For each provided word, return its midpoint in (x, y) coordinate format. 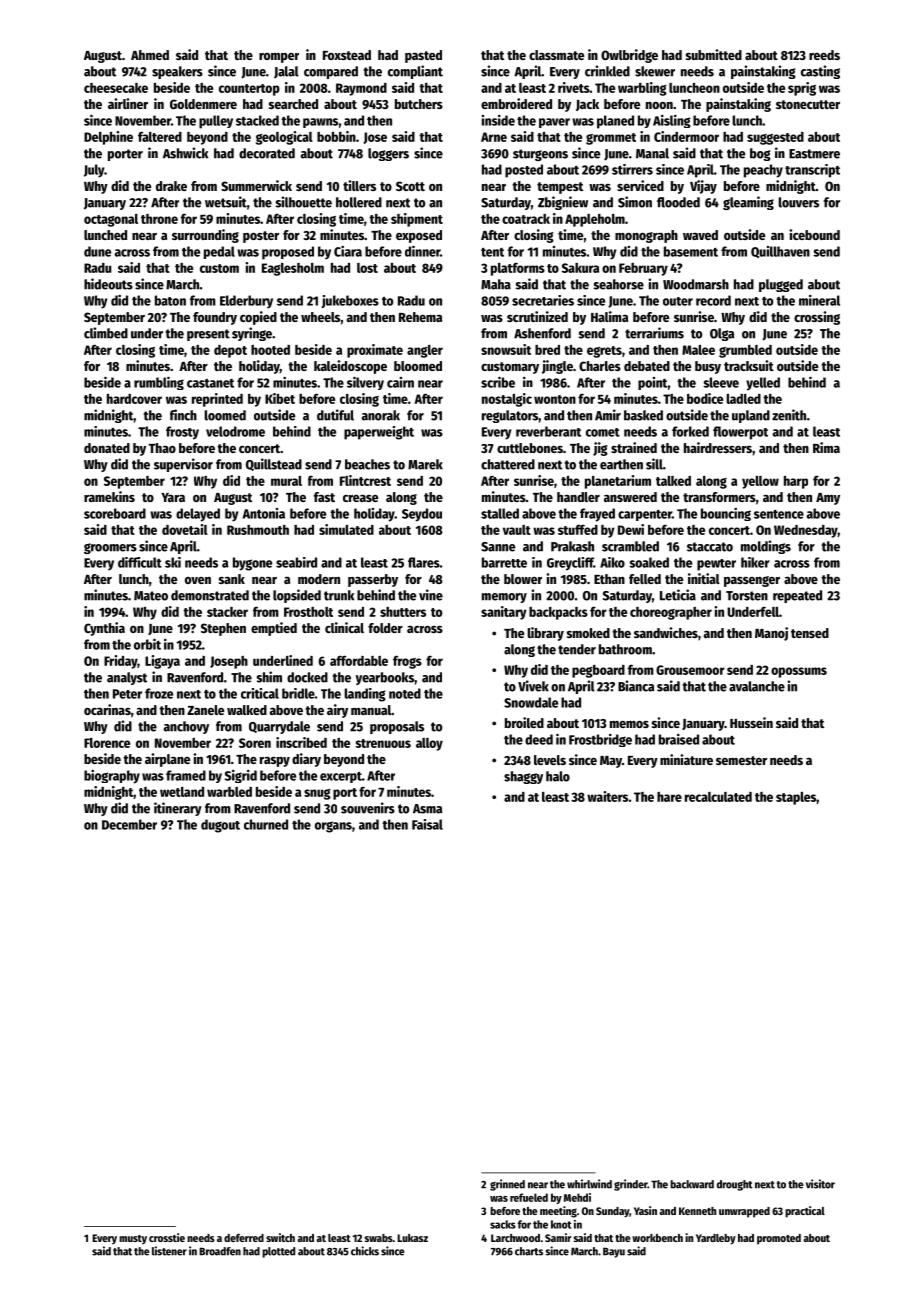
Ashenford (542, 333)
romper (279, 58)
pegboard (598, 671)
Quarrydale (279, 727)
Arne (494, 137)
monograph (646, 236)
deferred (244, 1238)
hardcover (134, 399)
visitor (820, 1184)
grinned (507, 1185)
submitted (714, 54)
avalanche (757, 686)
